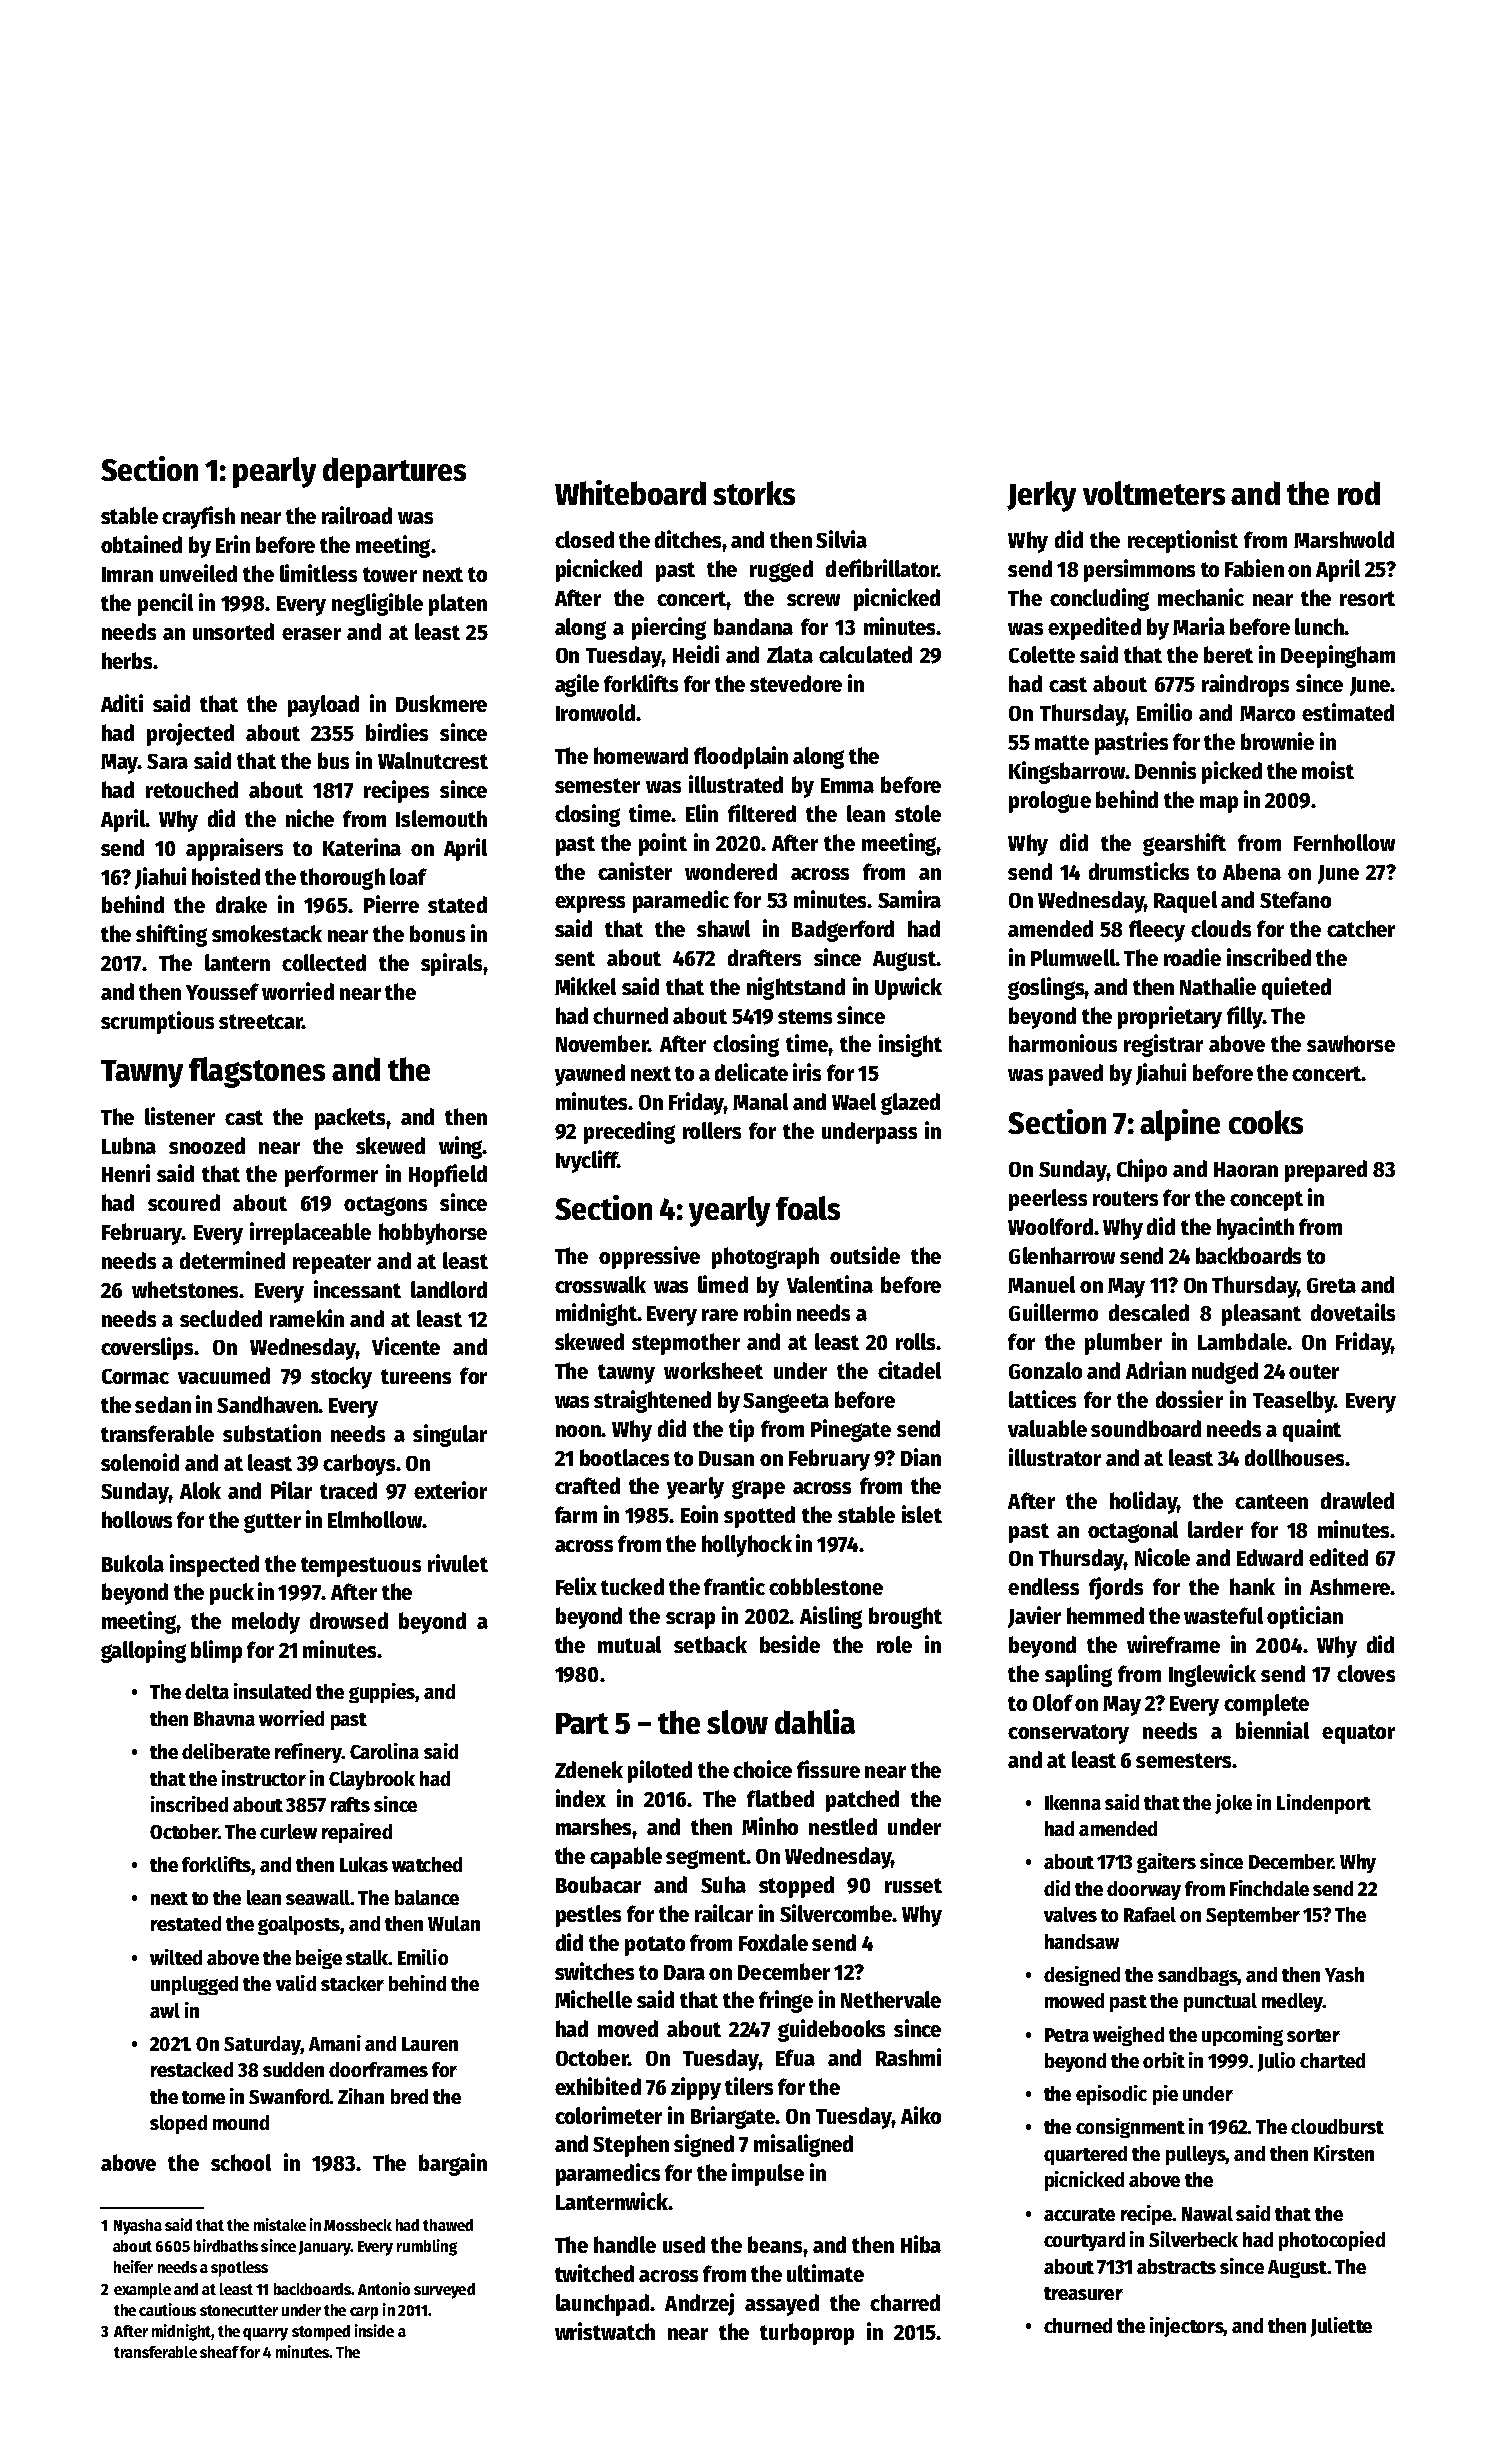 The image size is (1496, 2464). What do you see at coordinates (430, 2044) in the screenshot?
I see `Lauren` at bounding box center [430, 2044].
